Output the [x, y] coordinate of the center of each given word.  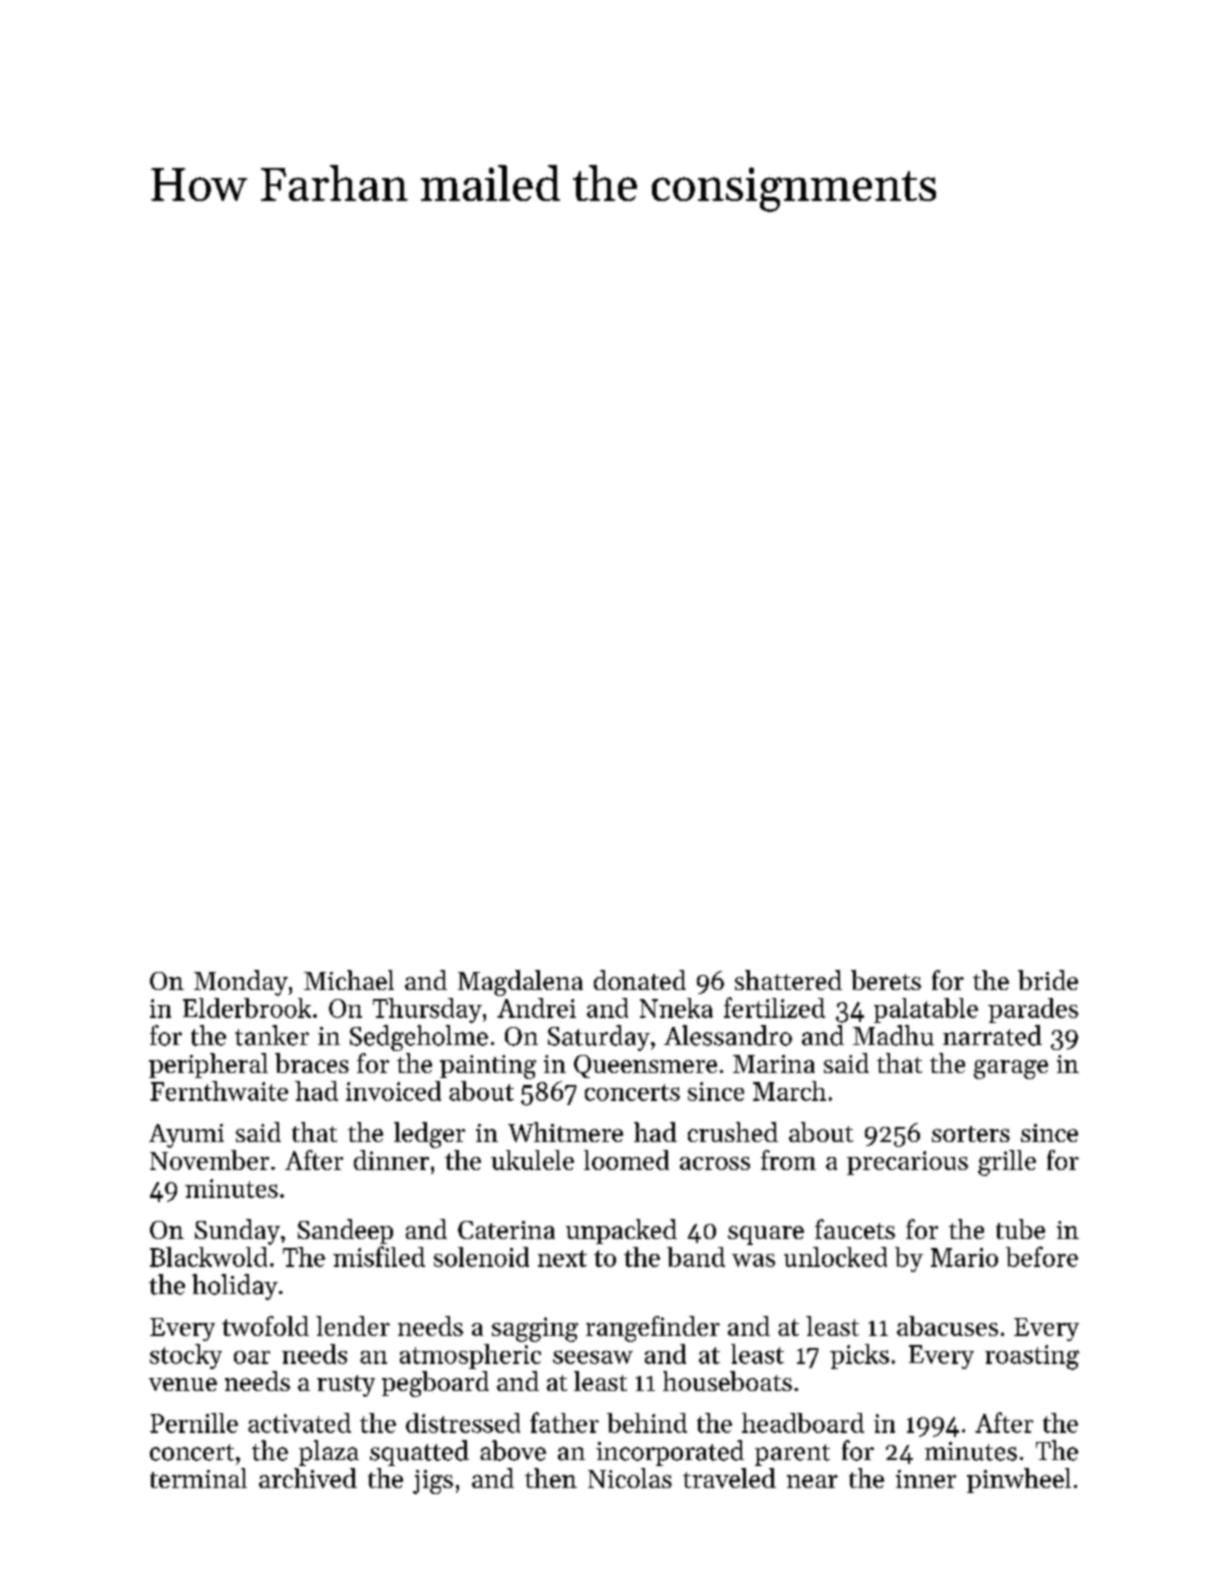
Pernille [194, 1423]
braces [312, 1063]
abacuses [947, 1326]
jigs [433, 1482]
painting [488, 1067]
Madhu [893, 1035]
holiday [235, 1287]
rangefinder [653, 1329]
